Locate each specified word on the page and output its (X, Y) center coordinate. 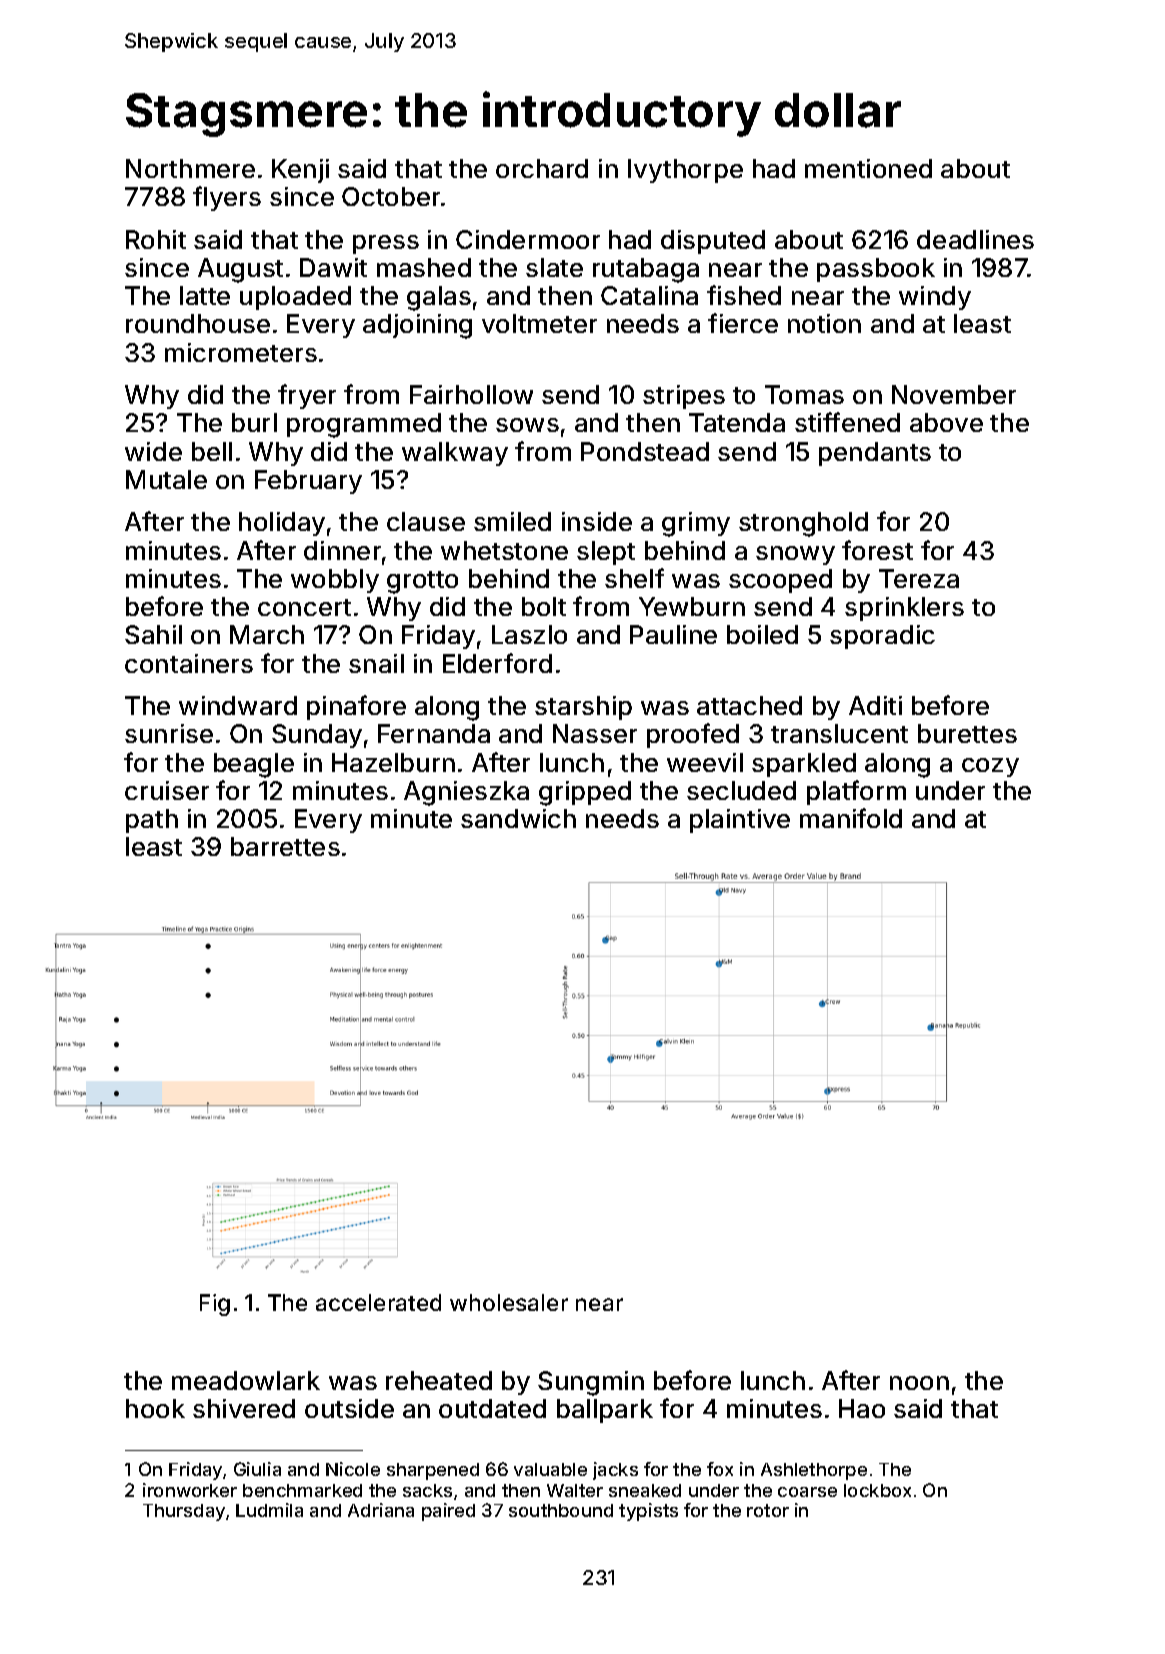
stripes (684, 397)
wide (153, 451)
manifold (851, 818)
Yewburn (692, 606)
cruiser (167, 790)
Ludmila (269, 1510)
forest (877, 550)
